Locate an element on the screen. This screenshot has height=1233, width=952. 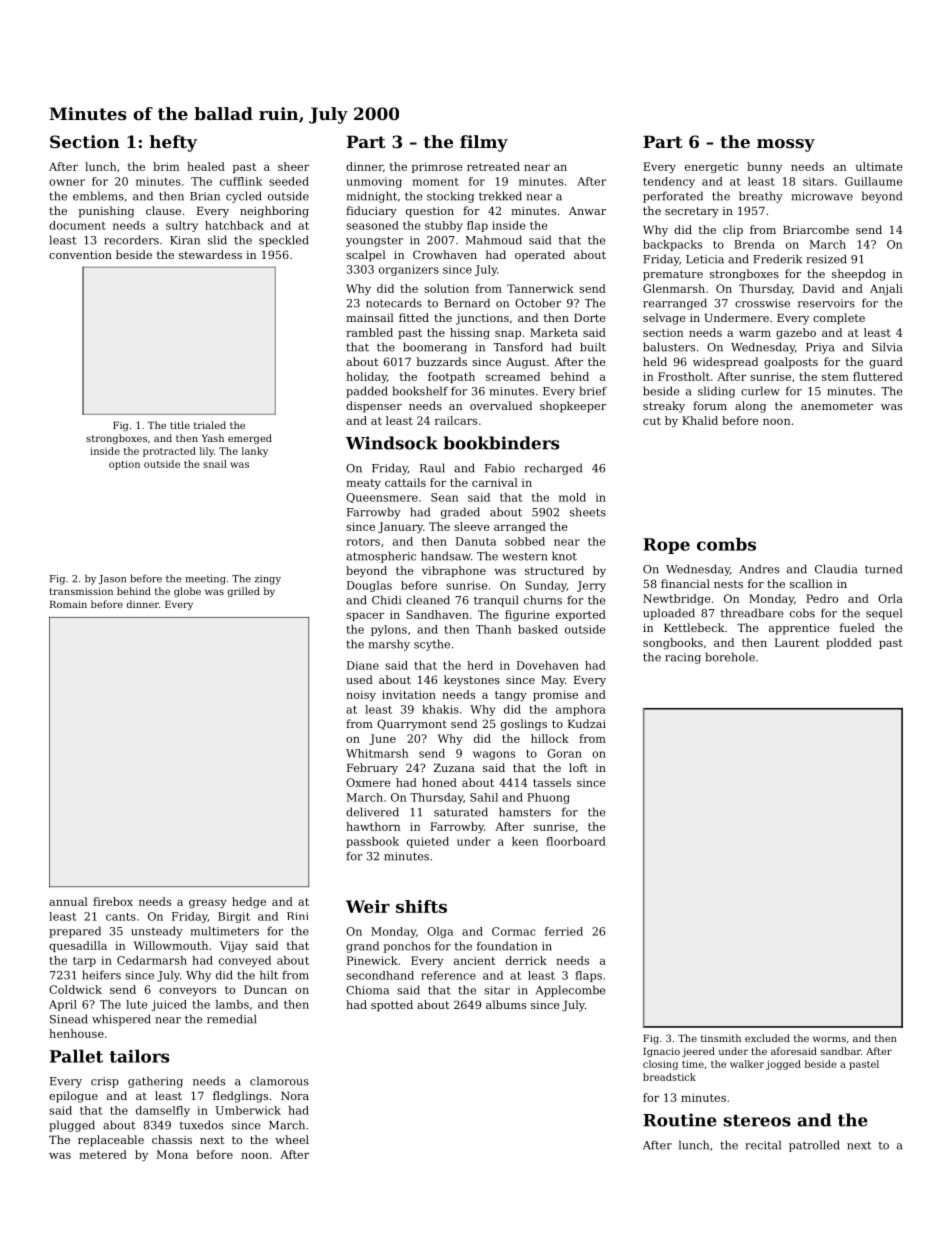
shifts is located at coordinates (421, 906).
